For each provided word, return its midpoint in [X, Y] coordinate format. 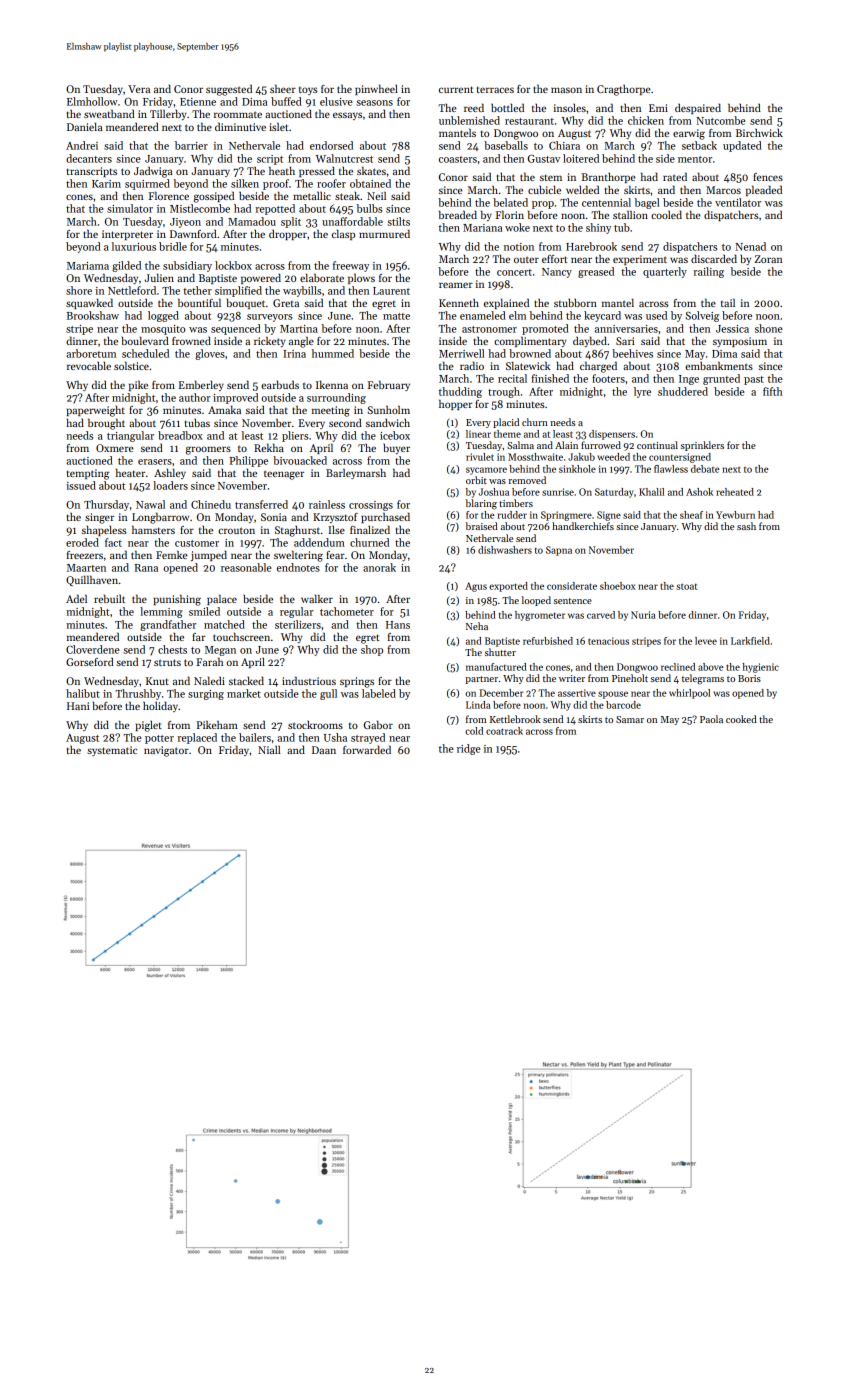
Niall [269, 749]
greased [596, 272]
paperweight [95, 411]
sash [746, 526]
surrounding [336, 398]
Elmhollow [92, 101]
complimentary [530, 341]
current [456, 89]
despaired [698, 108]
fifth [772, 391]
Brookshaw [93, 315]
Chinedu [211, 504]
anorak [379, 567]
